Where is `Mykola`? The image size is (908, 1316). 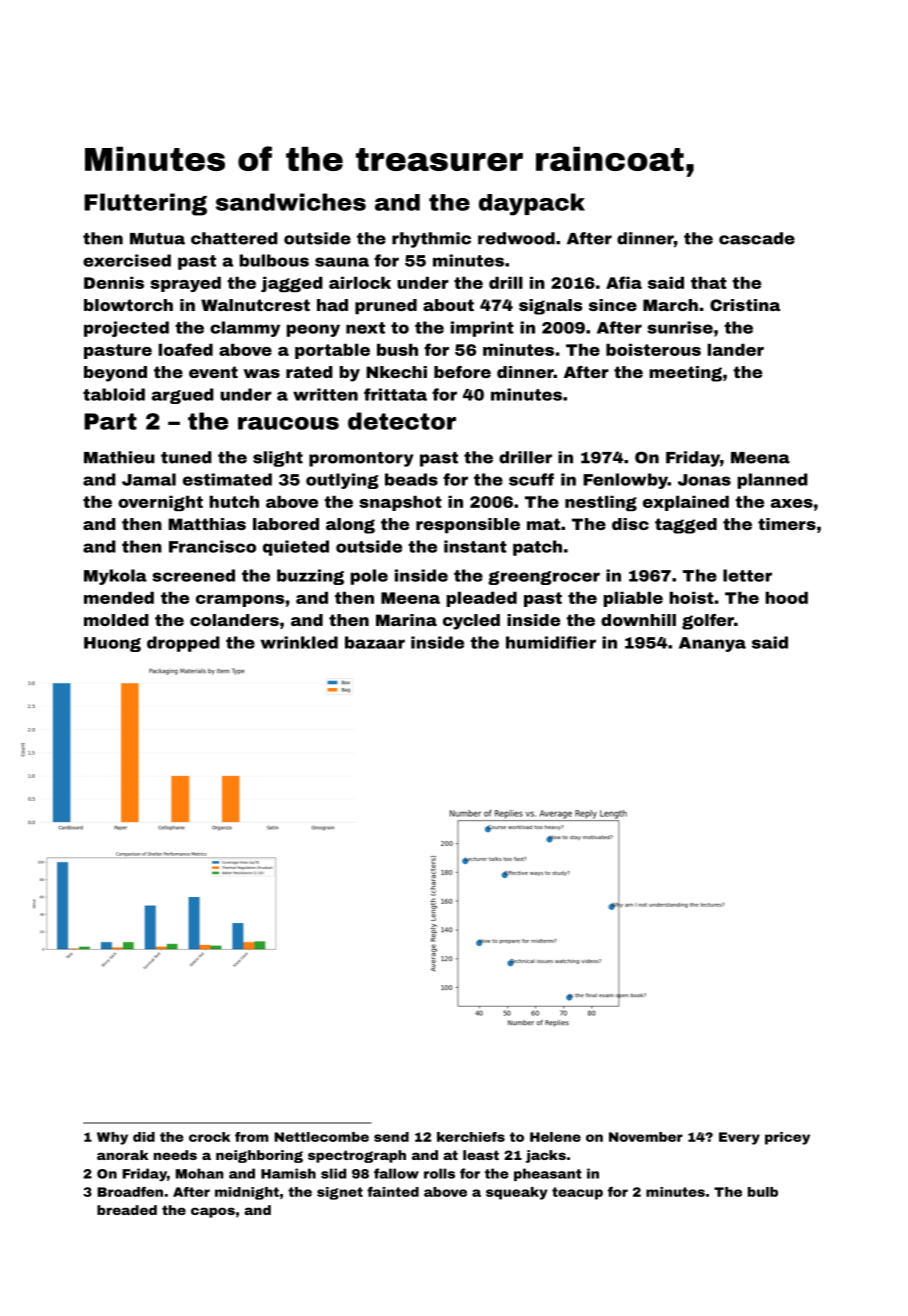 Mykola is located at coordinates (115, 577).
